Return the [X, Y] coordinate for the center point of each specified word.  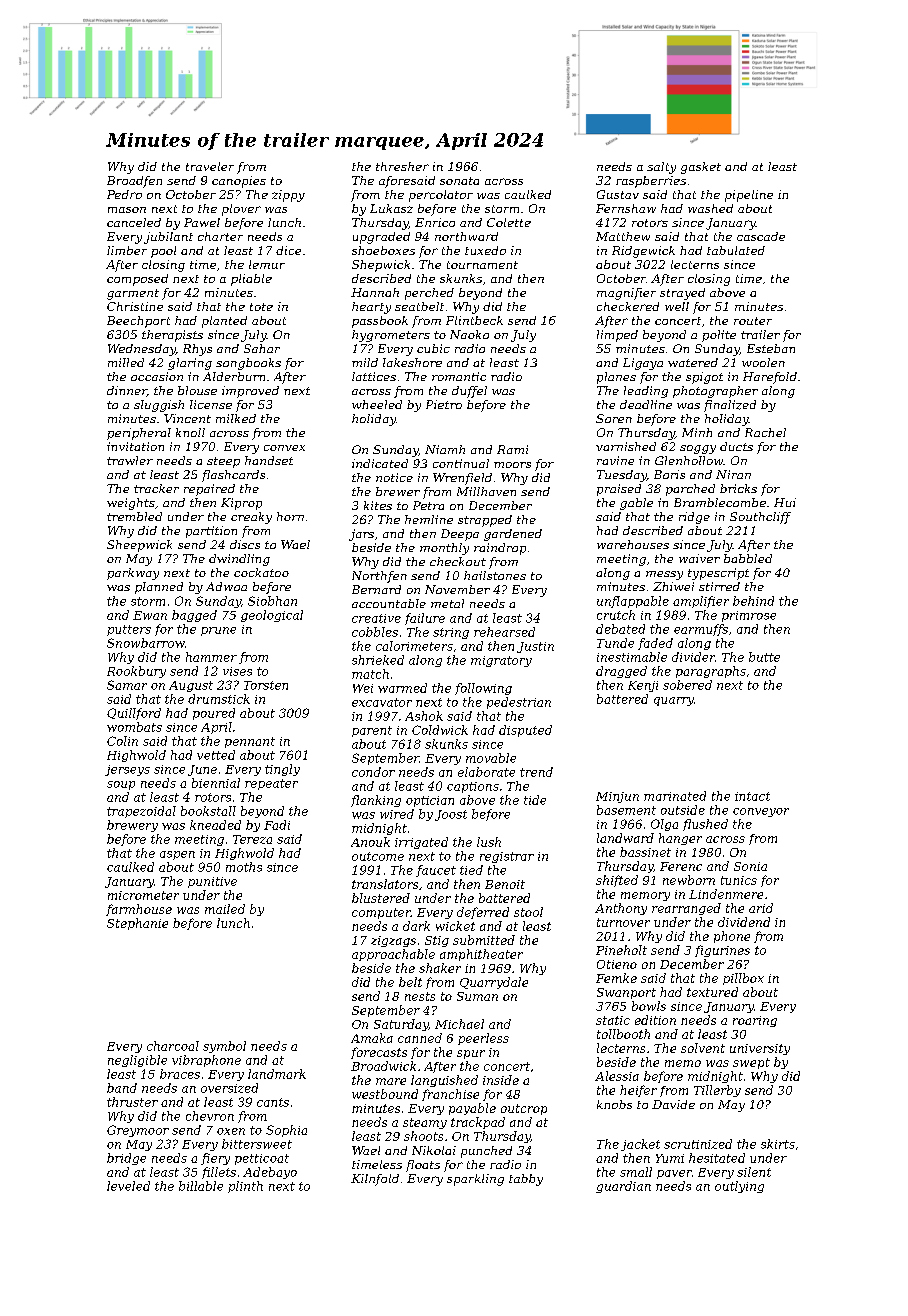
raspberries [651, 182]
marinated [675, 796]
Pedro [124, 194]
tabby [526, 1180]
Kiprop [241, 504]
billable [201, 1186]
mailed [225, 909]
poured [214, 714]
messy [664, 575]
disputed [525, 731]
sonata [459, 181]
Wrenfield [462, 479]
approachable [393, 955]
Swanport [626, 993]
